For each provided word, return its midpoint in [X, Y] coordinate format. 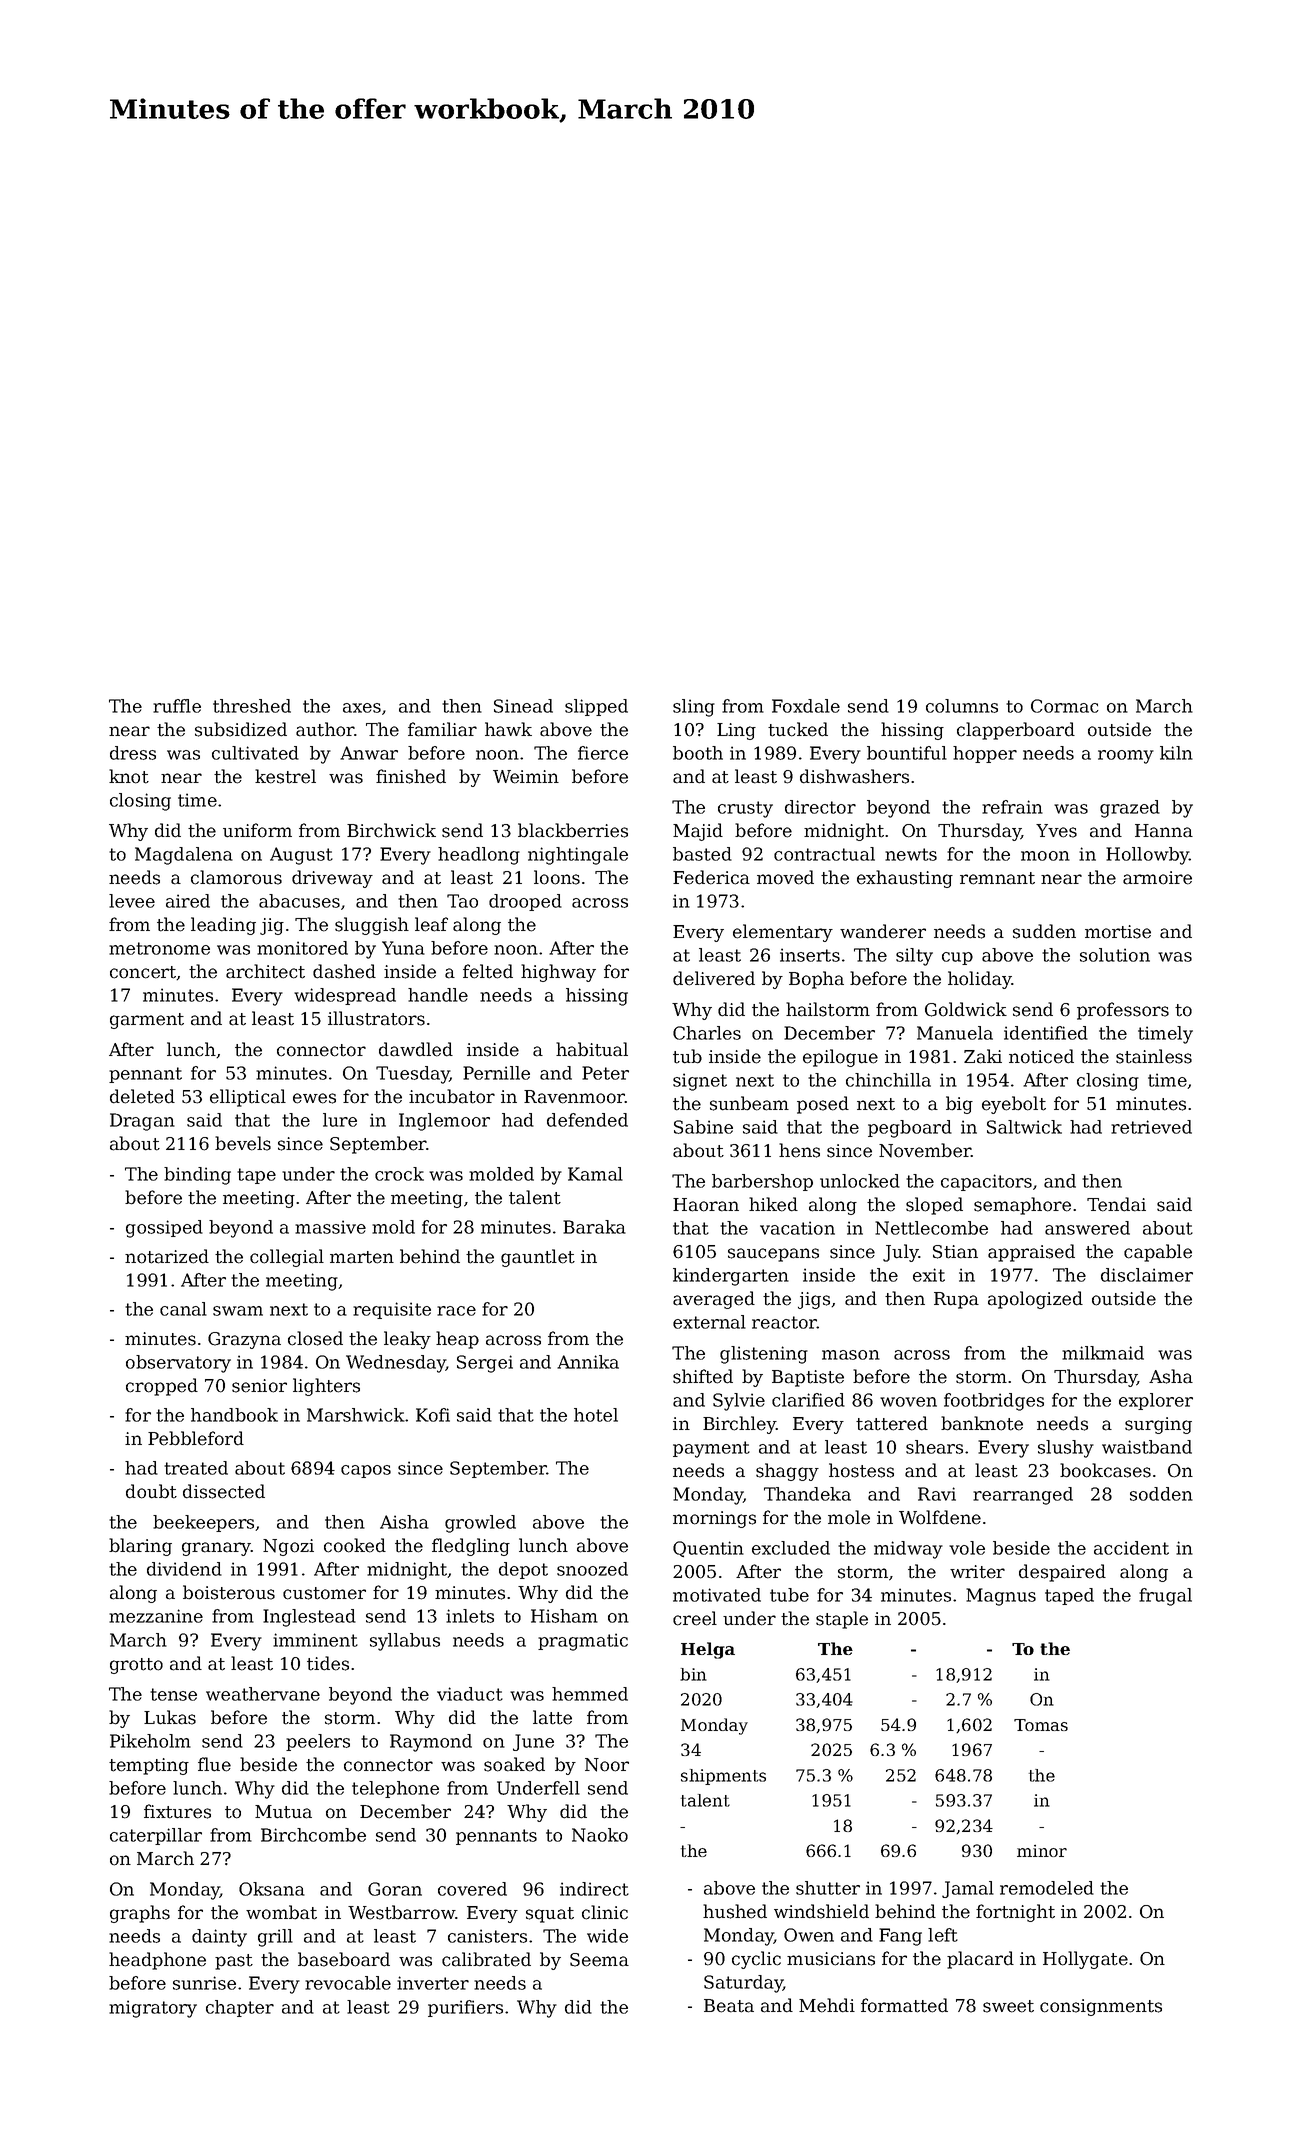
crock [399, 1174]
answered [1087, 1228]
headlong [479, 856]
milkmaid [1103, 1353]
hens [799, 1150]
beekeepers [203, 1523]
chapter [240, 2008]
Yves [1056, 831]
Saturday [743, 1984]
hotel [596, 1415]
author [325, 729]
